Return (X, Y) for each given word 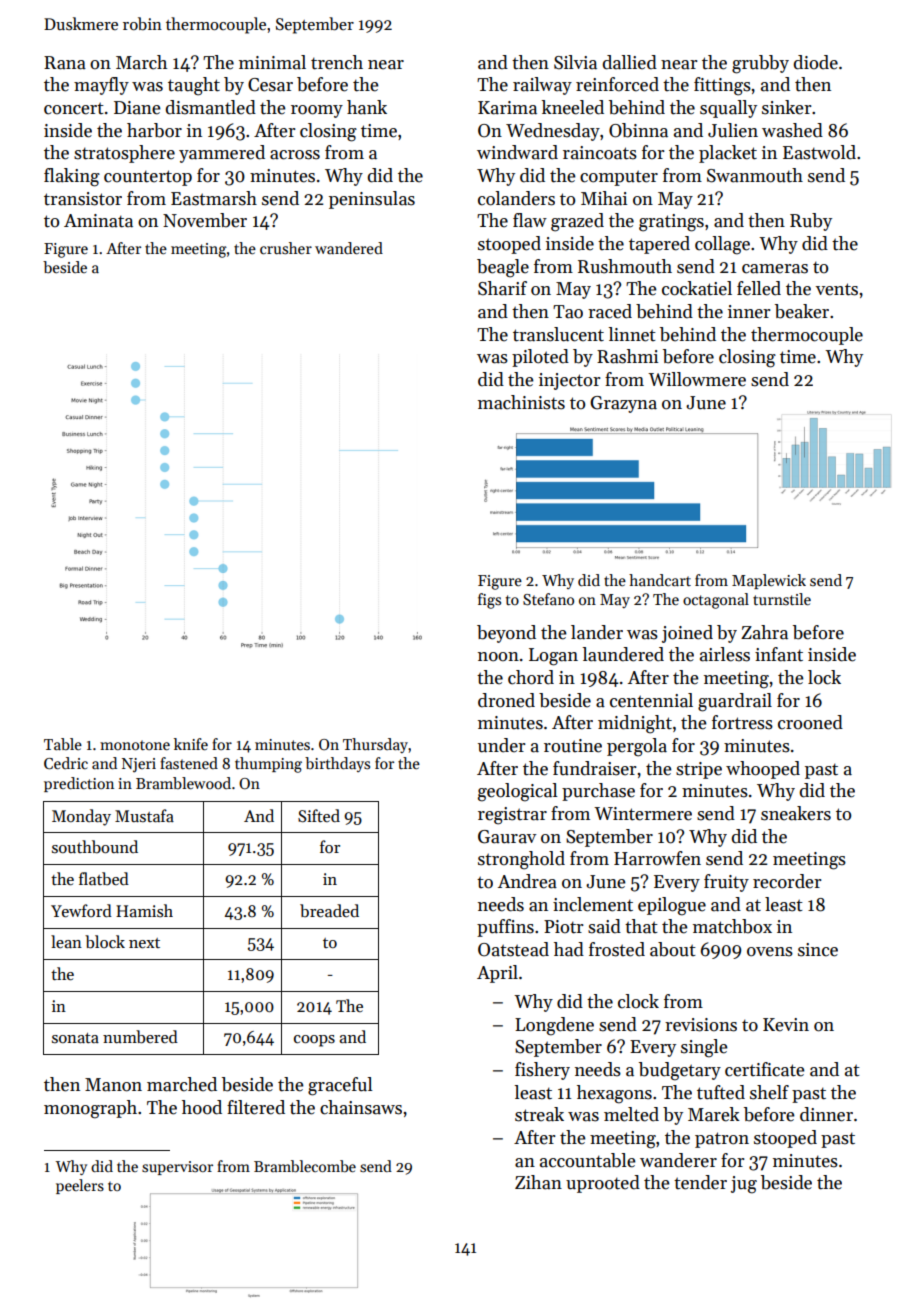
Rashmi (627, 356)
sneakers (796, 813)
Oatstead (513, 949)
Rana (65, 63)
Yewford (81, 910)
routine (573, 746)
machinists (521, 402)
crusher (286, 248)
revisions (701, 1025)
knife (191, 744)
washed (792, 130)
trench (337, 62)
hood (202, 1107)
